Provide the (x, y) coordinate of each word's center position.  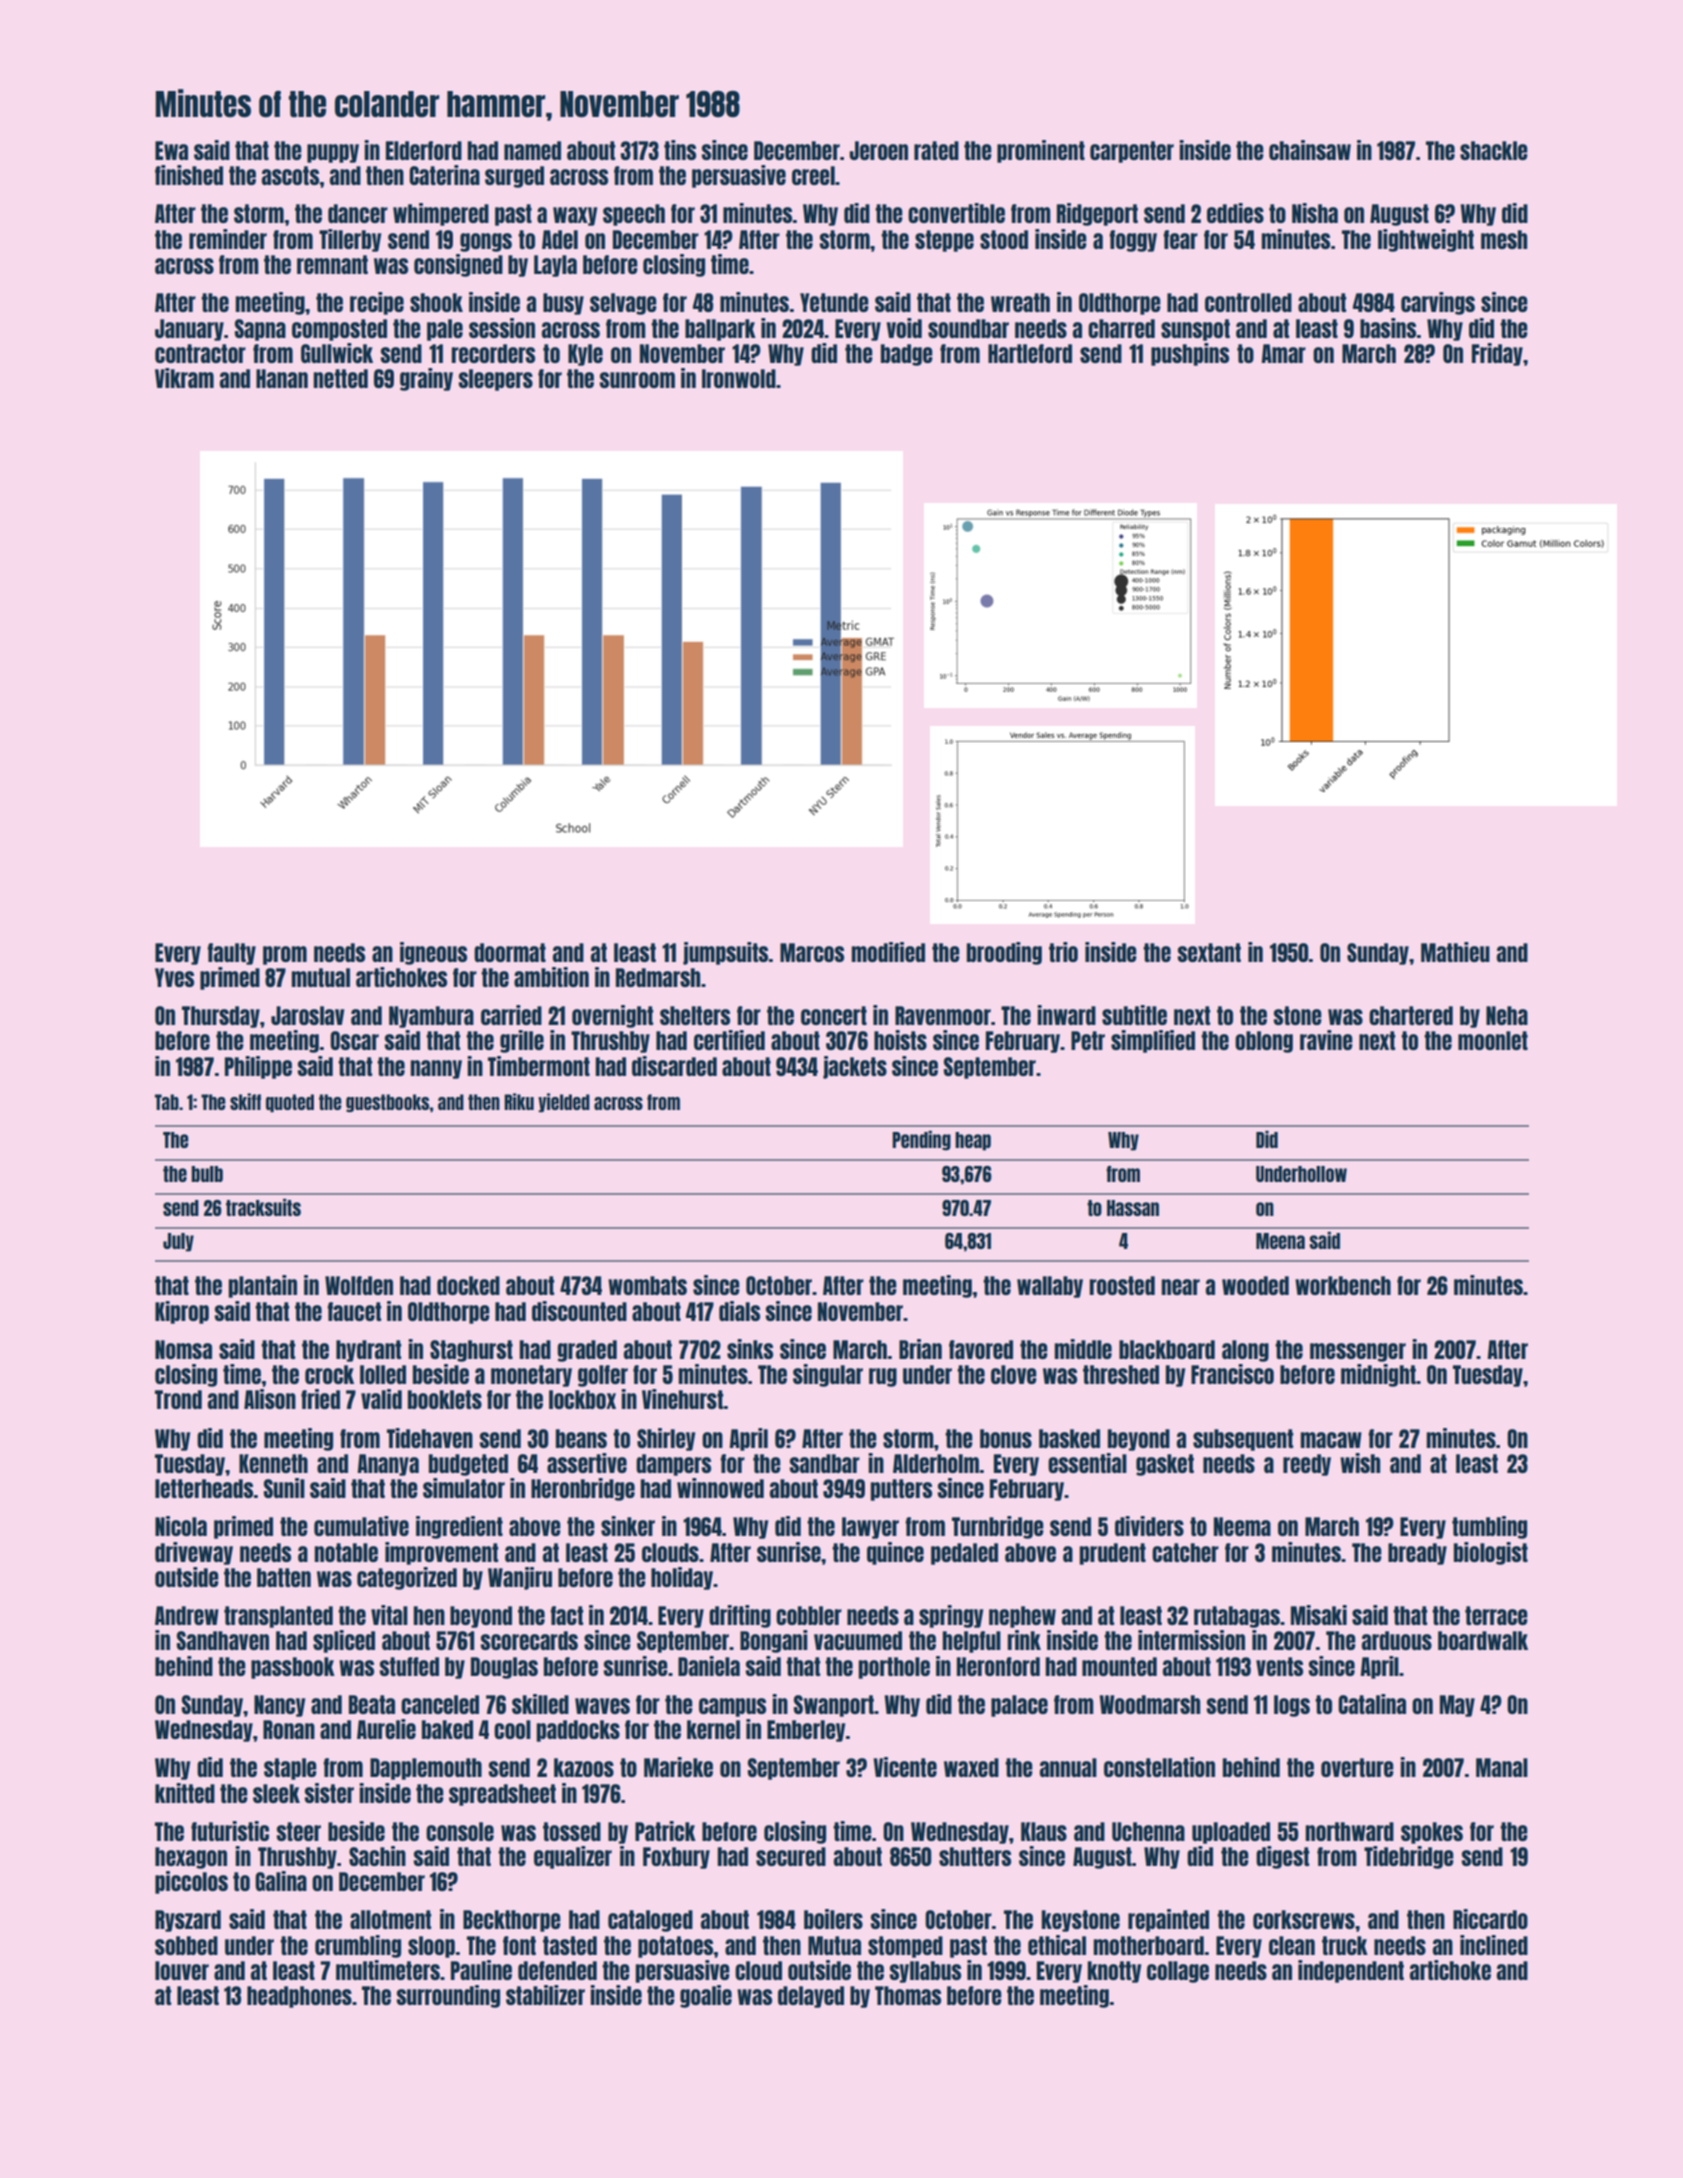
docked (468, 1285)
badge (907, 355)
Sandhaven (223, 1640)
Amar (1283, 353)
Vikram (184, 378)
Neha (1507, 1015)
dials (739, 1311)
